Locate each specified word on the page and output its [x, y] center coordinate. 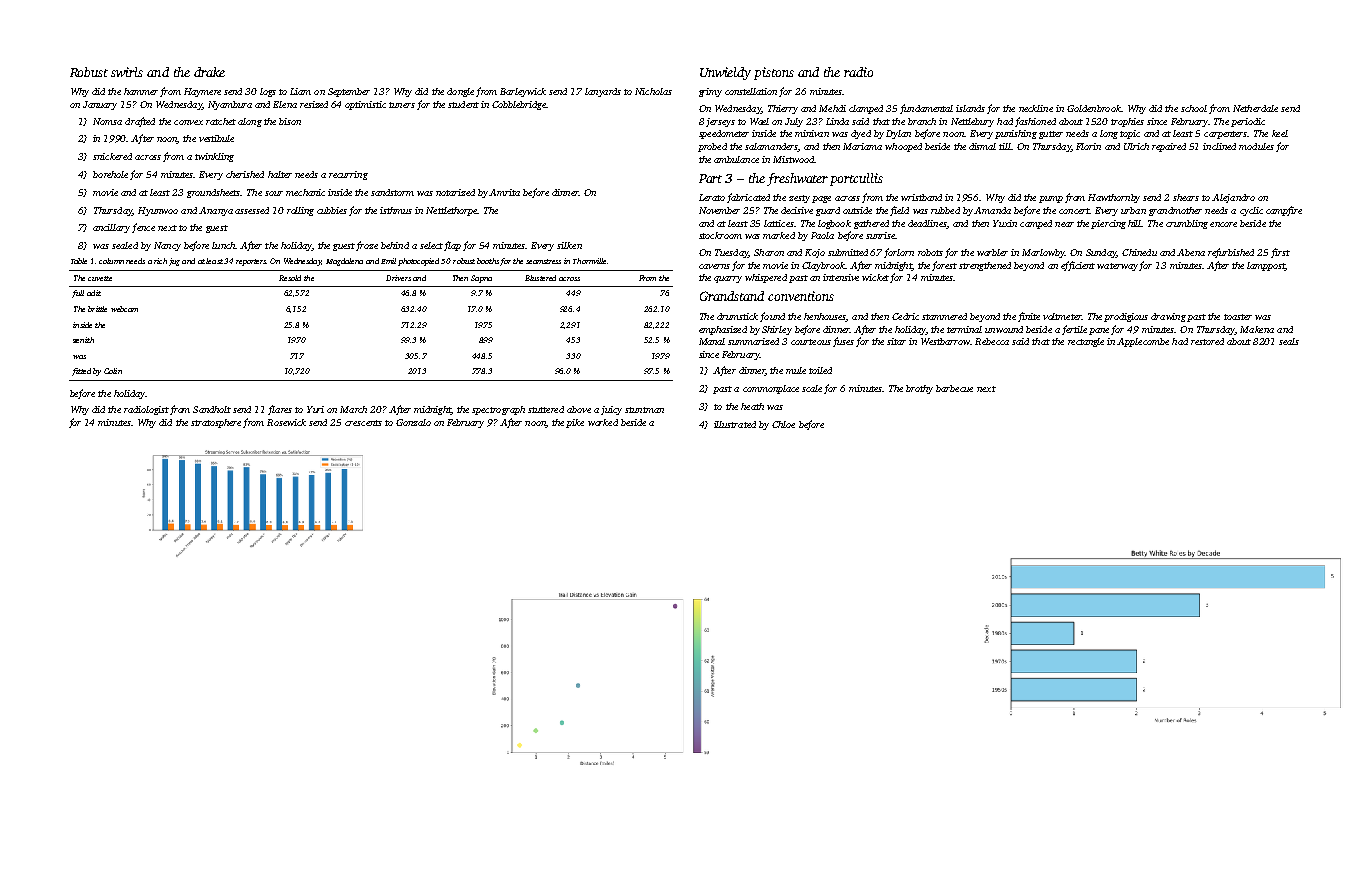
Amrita [504, 192]
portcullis [856, 179]
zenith [83, 340]
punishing [1016, 134]
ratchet [221, 121]
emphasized [723, 330]
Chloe [783, 424]
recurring [348, 175]
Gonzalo [413, 422]
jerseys [720, 122]
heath [752, 406]
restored [1207, 341]
